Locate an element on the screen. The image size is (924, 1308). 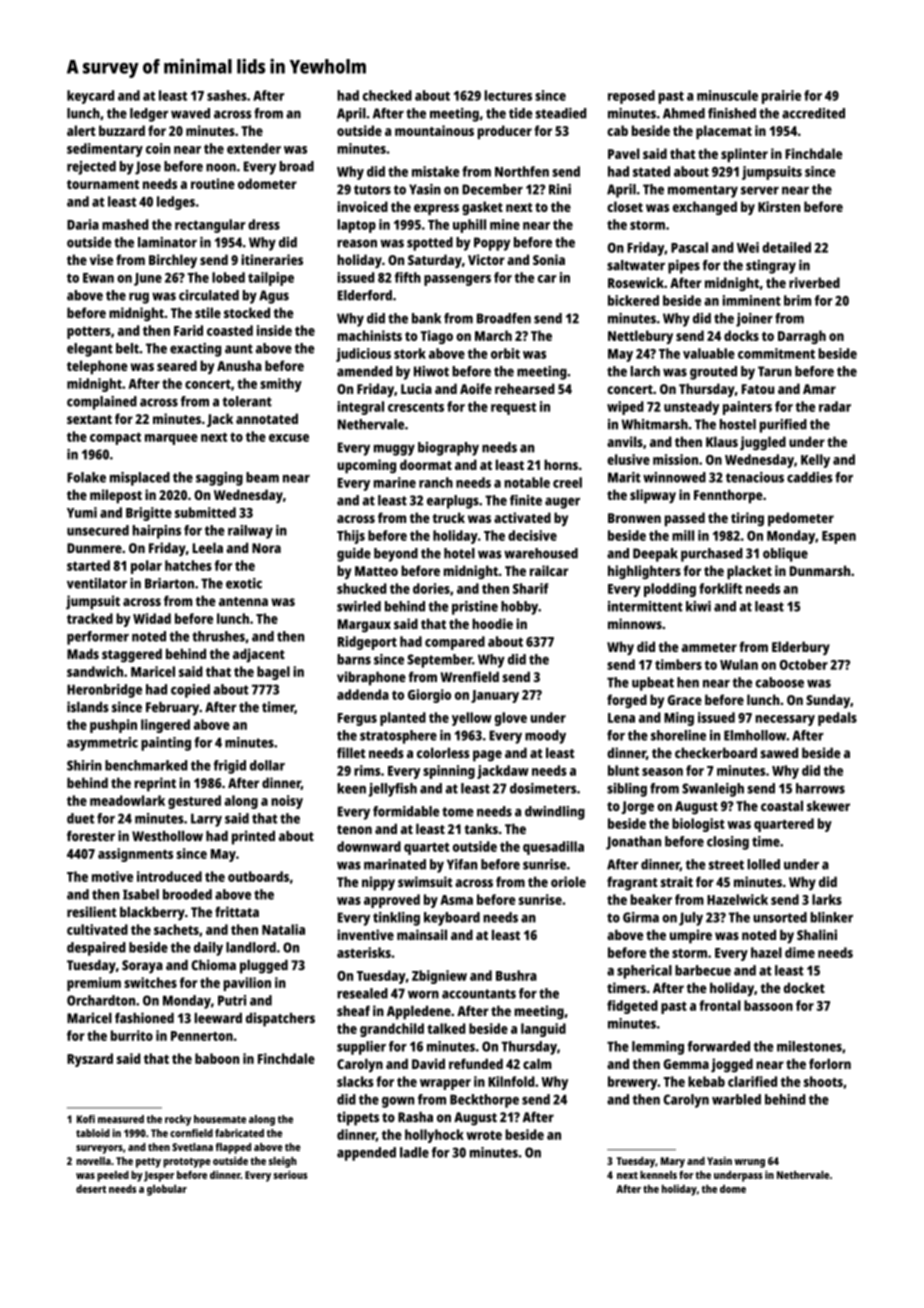
express is located at coordinates (436, 209).
